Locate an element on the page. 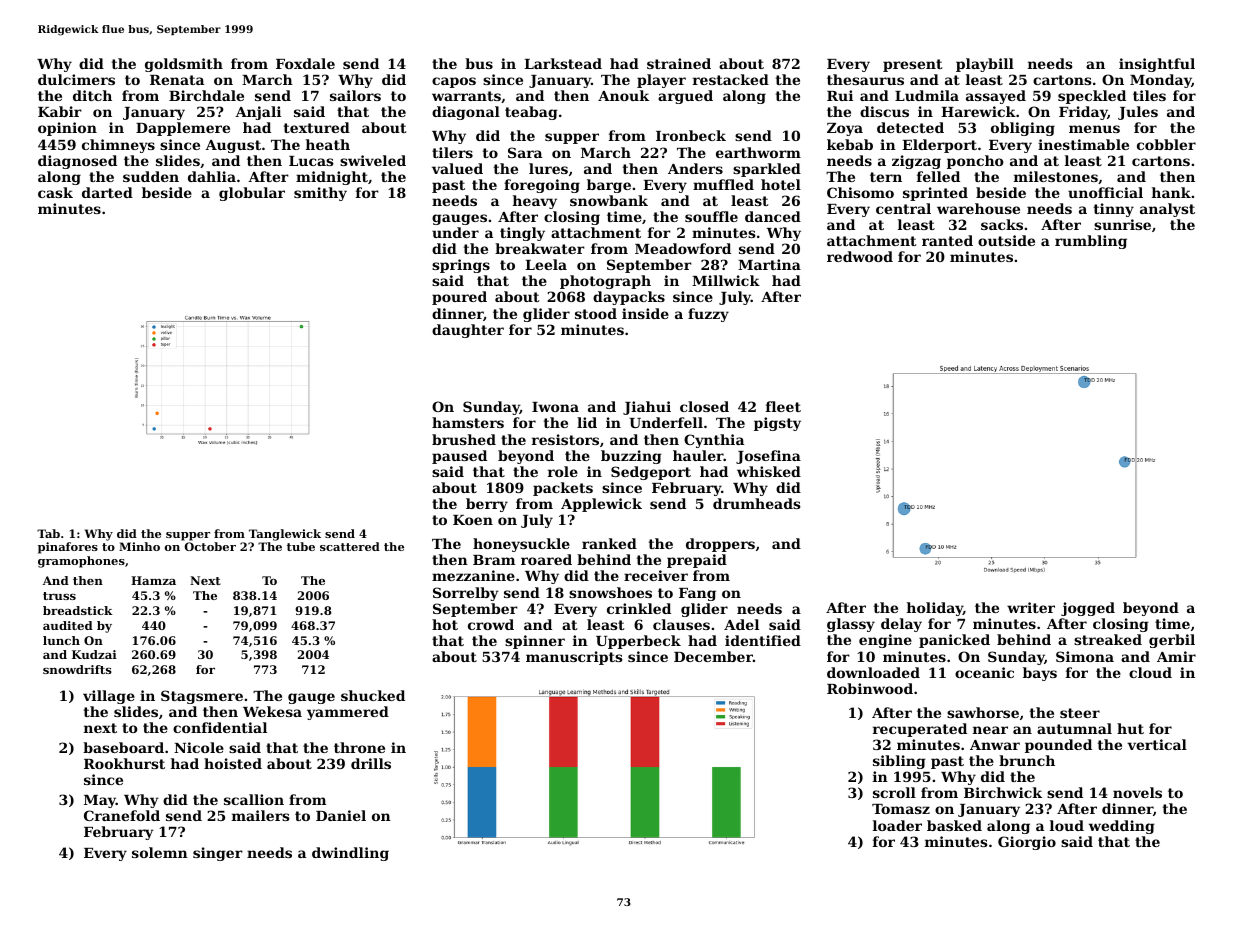 This page has width=1233, height=952. Koen is located at coordinates (473, 520).
